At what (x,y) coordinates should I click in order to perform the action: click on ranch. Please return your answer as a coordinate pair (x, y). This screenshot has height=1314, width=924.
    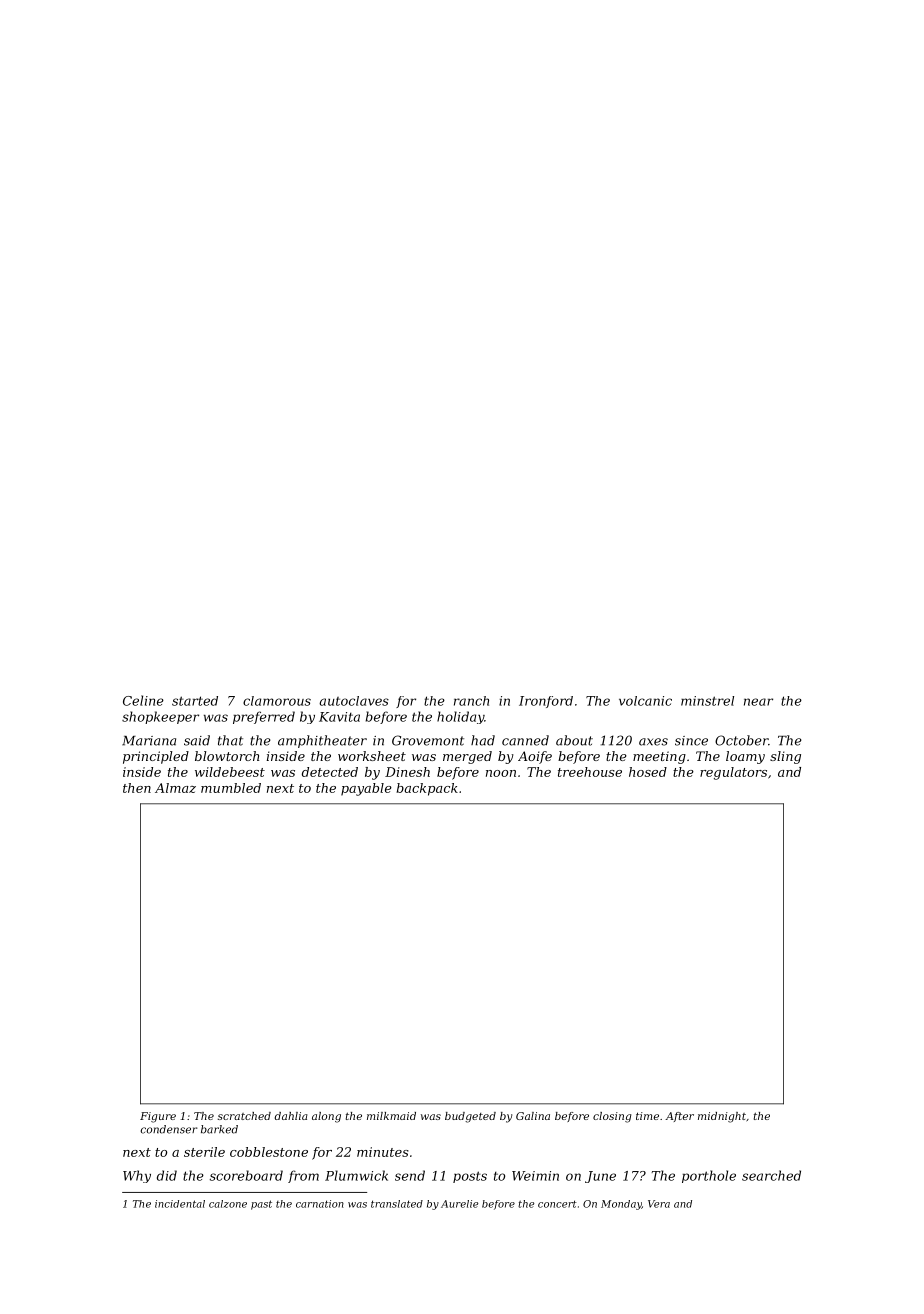
    Looking at the image, I should click on (471, 701).
